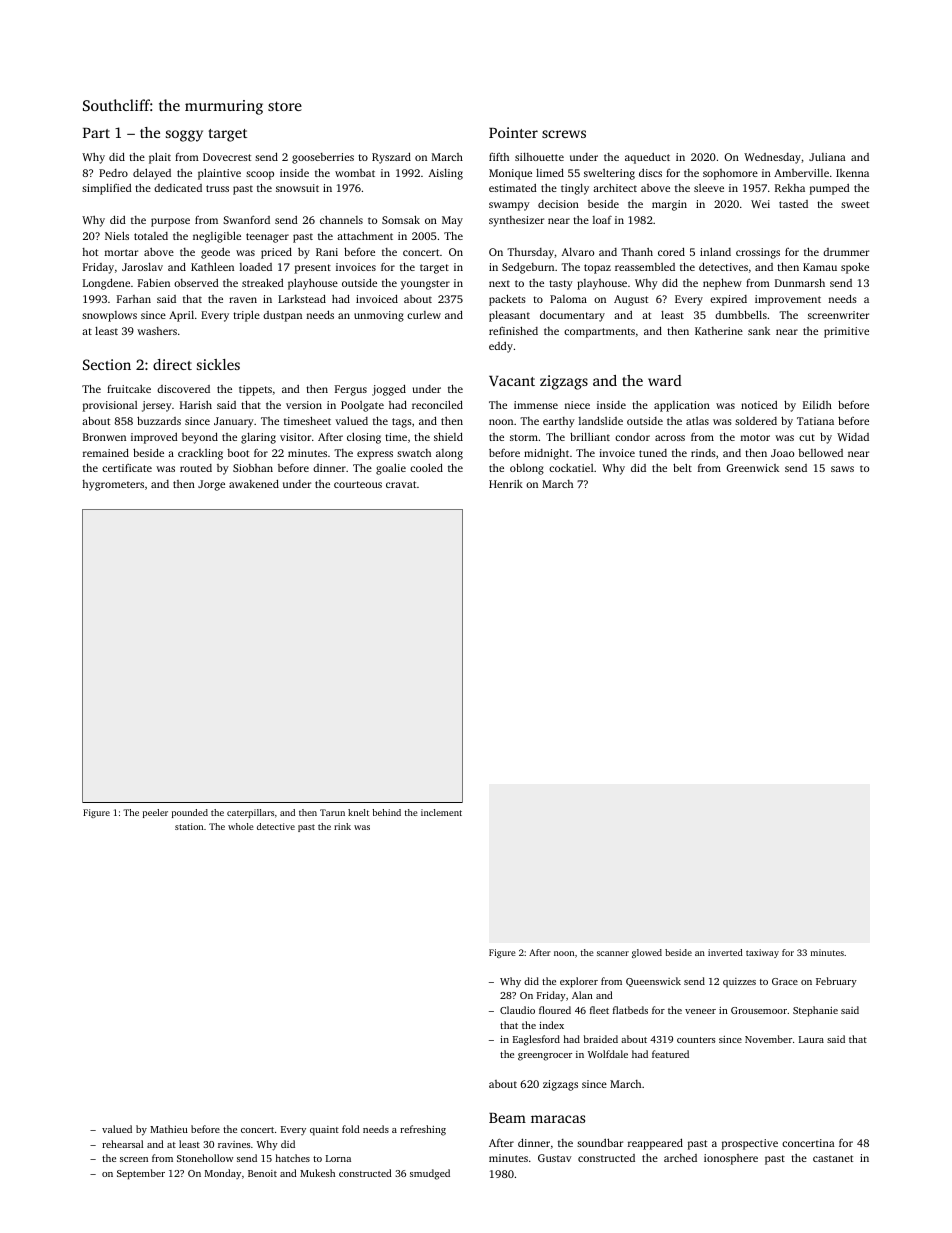 The height and width of the screenshot is (1233, 952). Describe the element at coordinates (833, 1158) in the screenshot. I see `castanet` at that location.
